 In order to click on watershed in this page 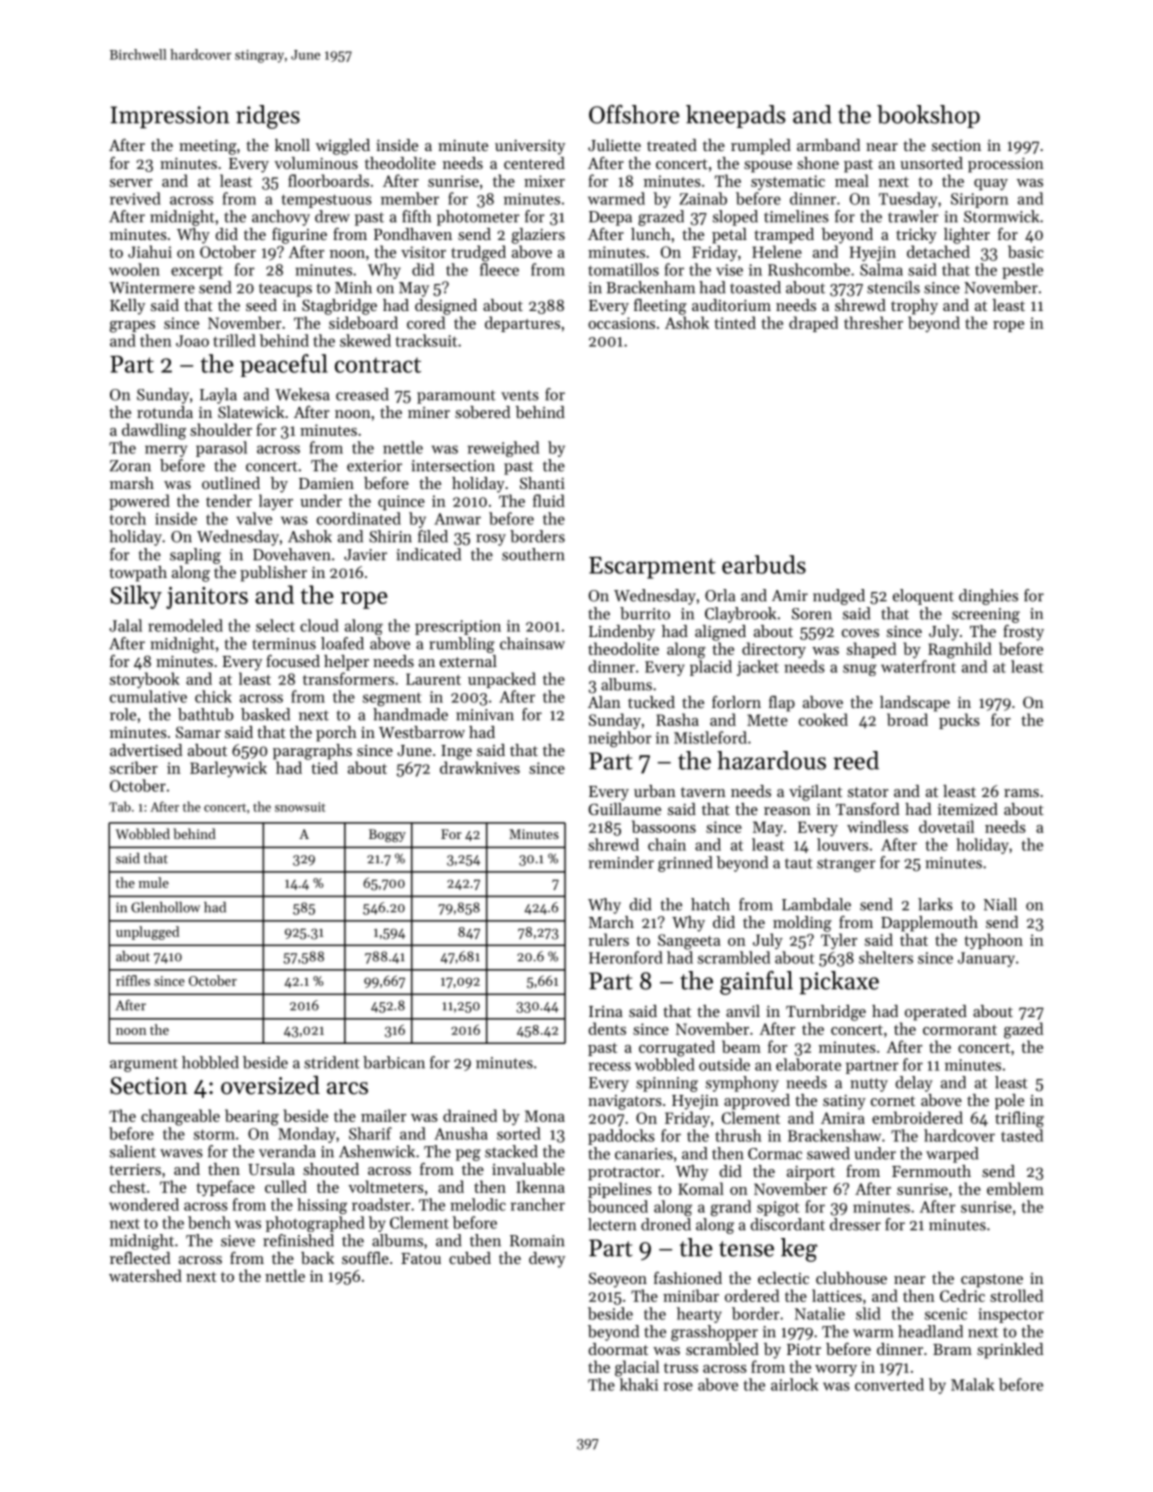, I will do `click(145, 1275)`.
